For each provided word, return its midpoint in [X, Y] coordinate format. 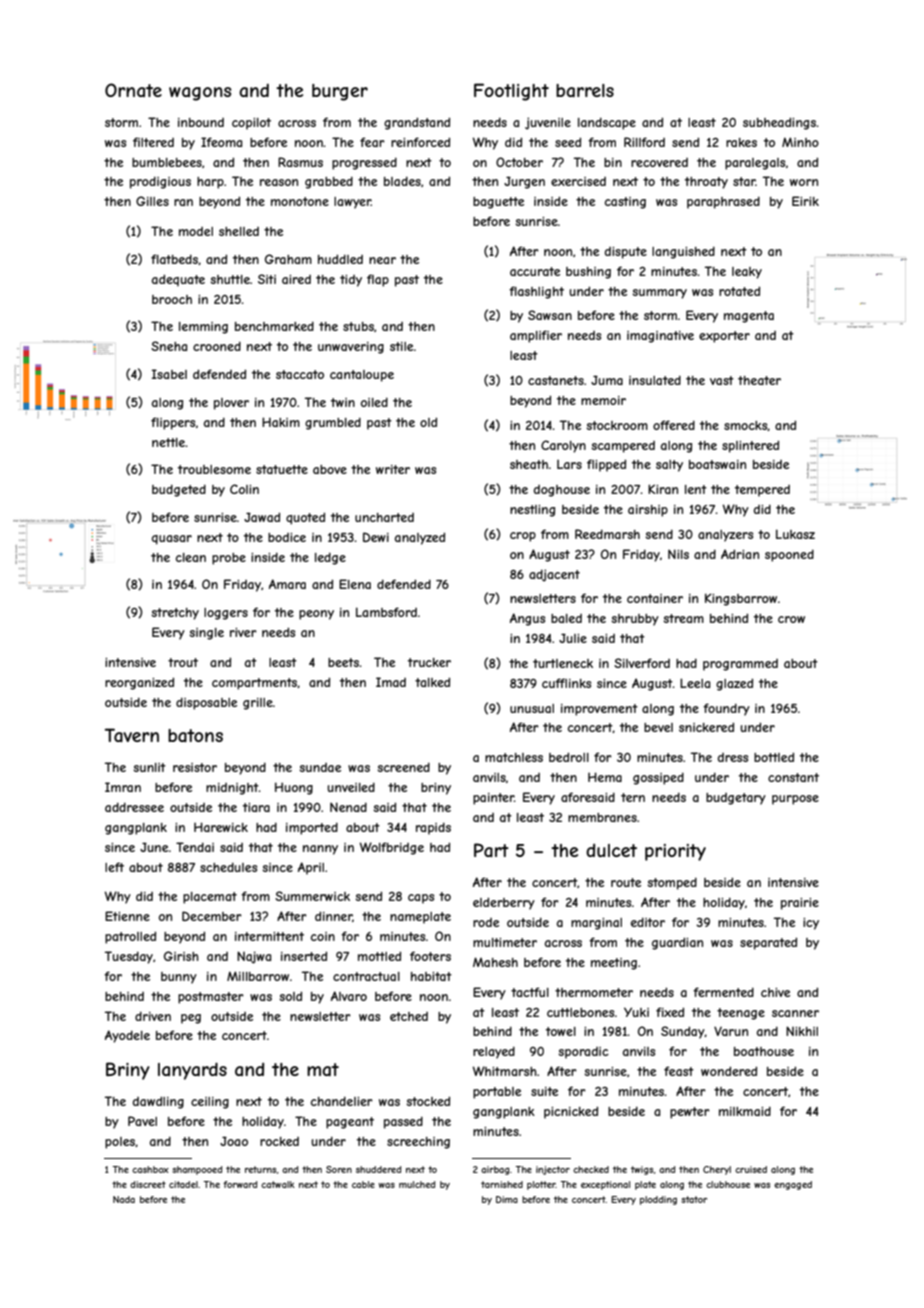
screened [403, 767]
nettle [168, 442]
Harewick [221, 827]
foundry [726, 709]
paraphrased [723, 203]
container [655, 598]
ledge [330, 559]
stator [694, 1199]
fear [372, 142]
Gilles [152, 201]
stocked [428, 1101]
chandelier [342, 1101]
